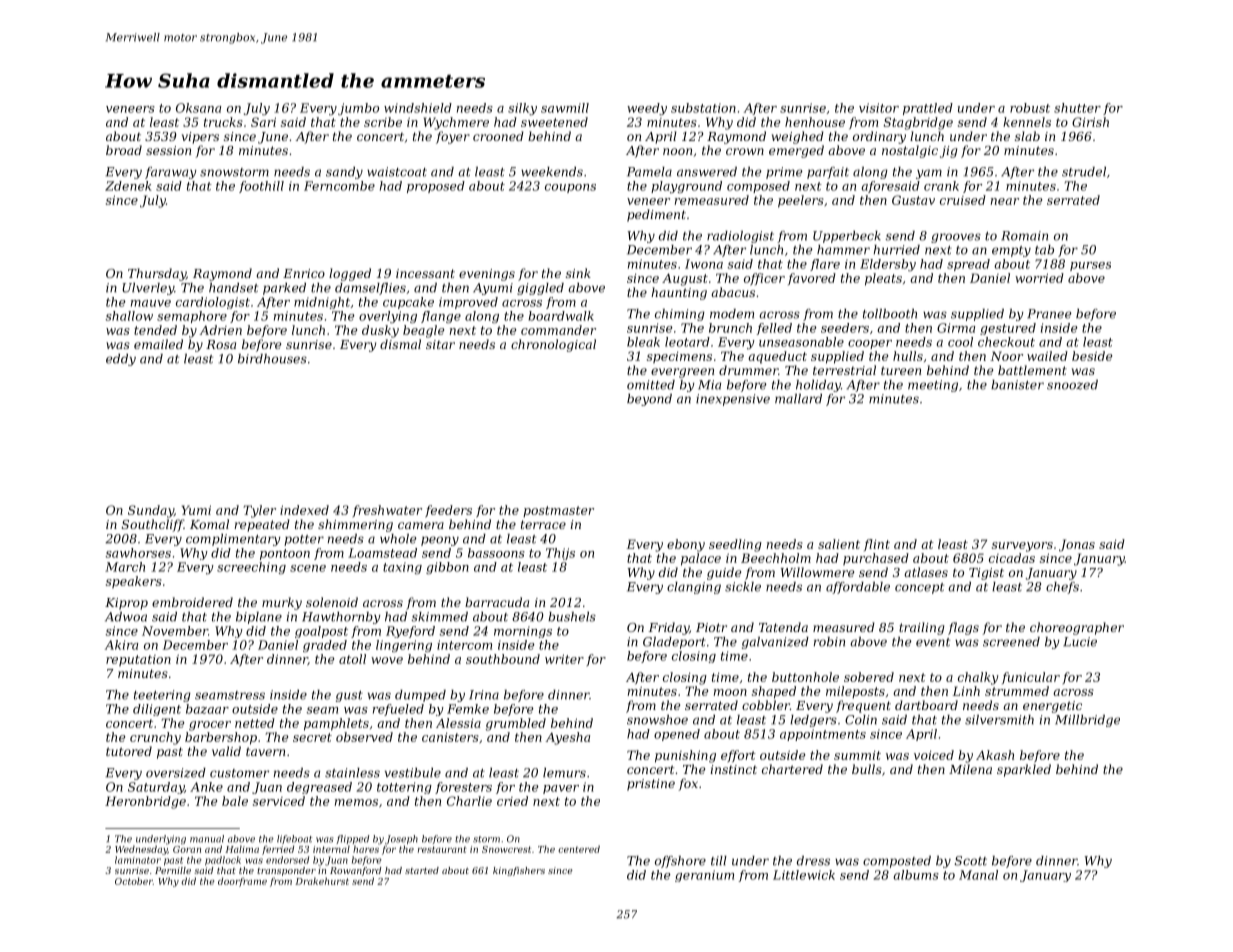 The width and height of the screenshot is (1233, 952). What do you see at coordinates (484, 695) in the screenshot?
I see `Irina` at bounding box center [484, 695].
